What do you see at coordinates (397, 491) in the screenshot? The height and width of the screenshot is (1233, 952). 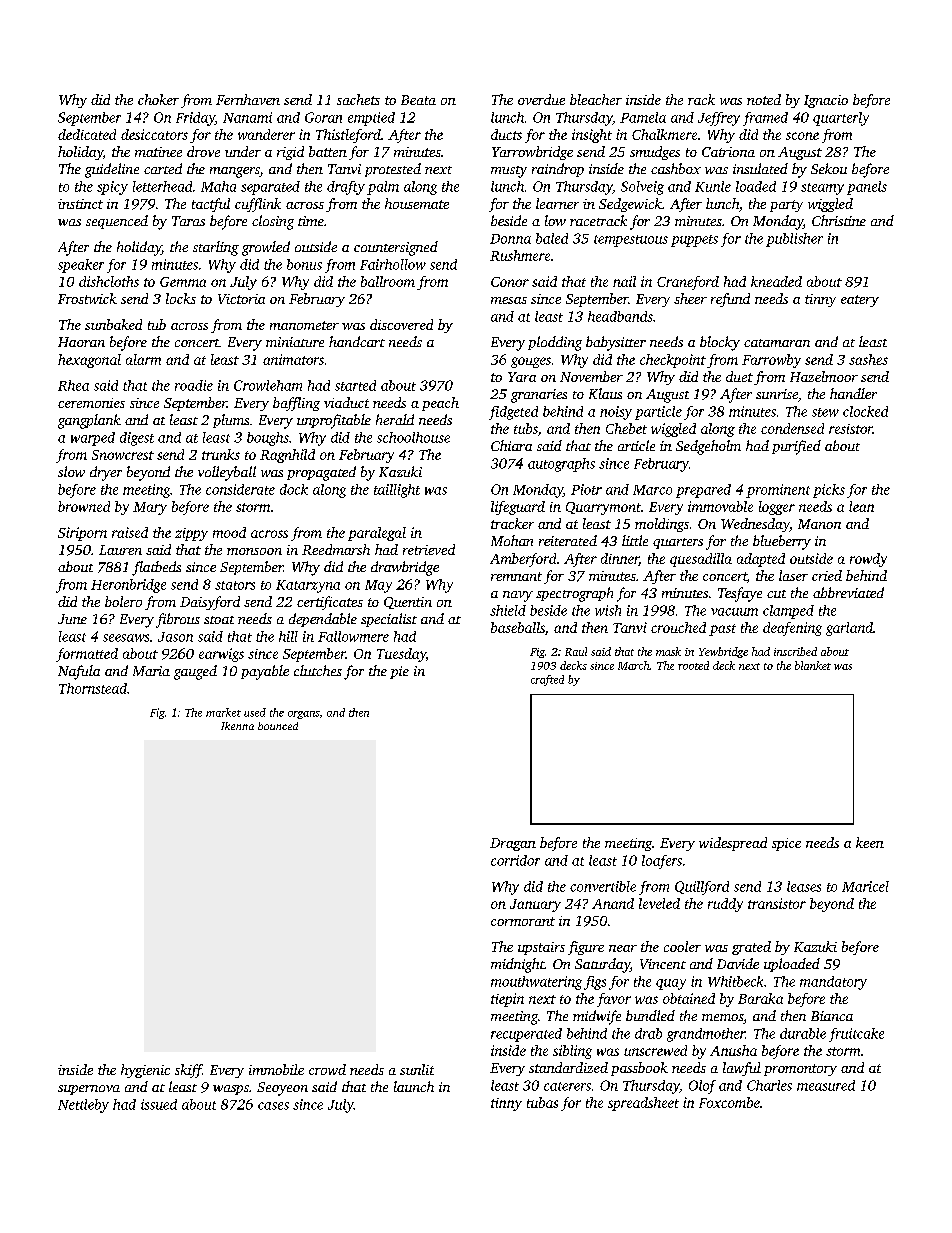 I see `taillight` at bounding box center [397, 491].
